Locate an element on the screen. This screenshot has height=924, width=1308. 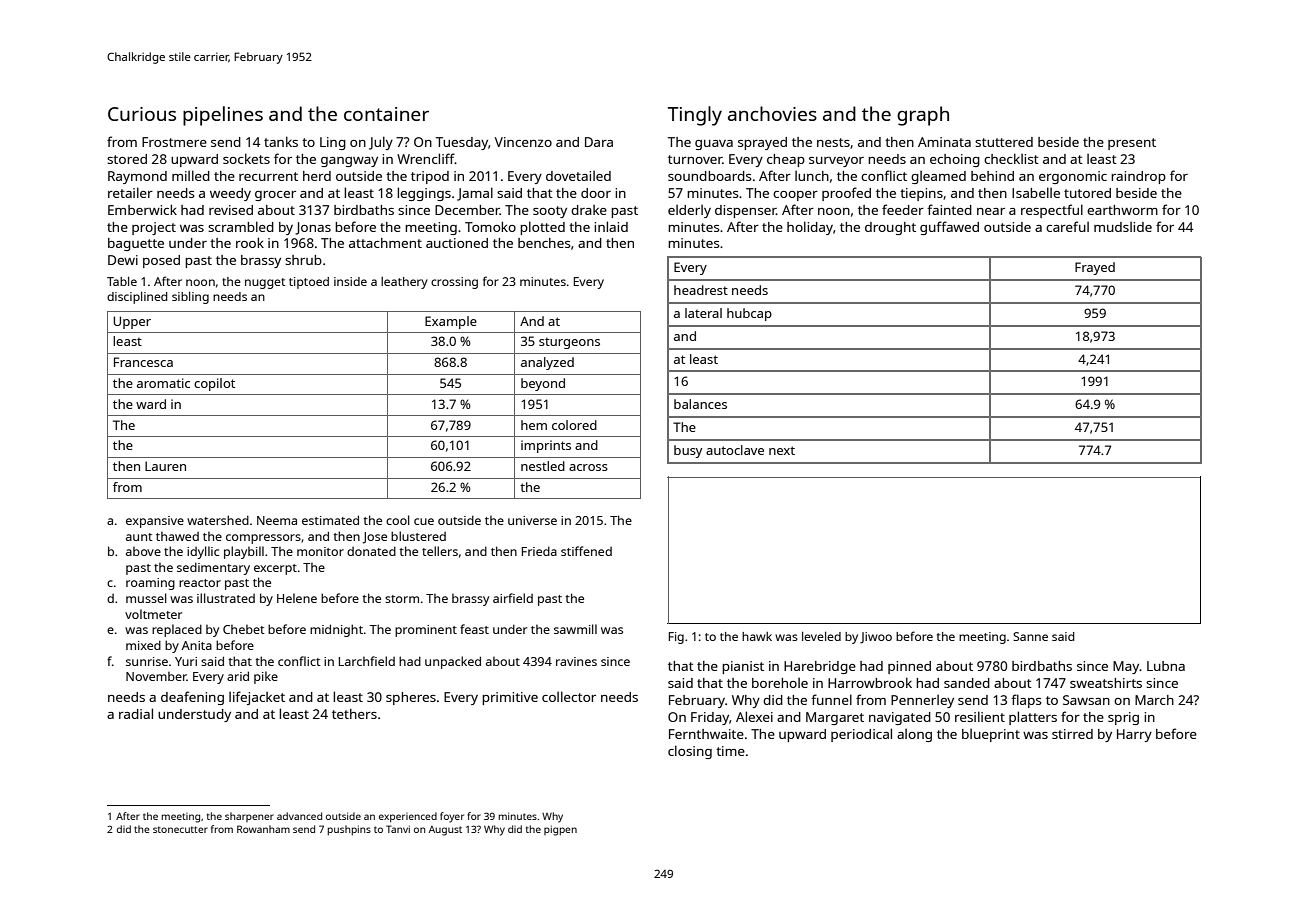
colored is located at coordinates (574, 425).
